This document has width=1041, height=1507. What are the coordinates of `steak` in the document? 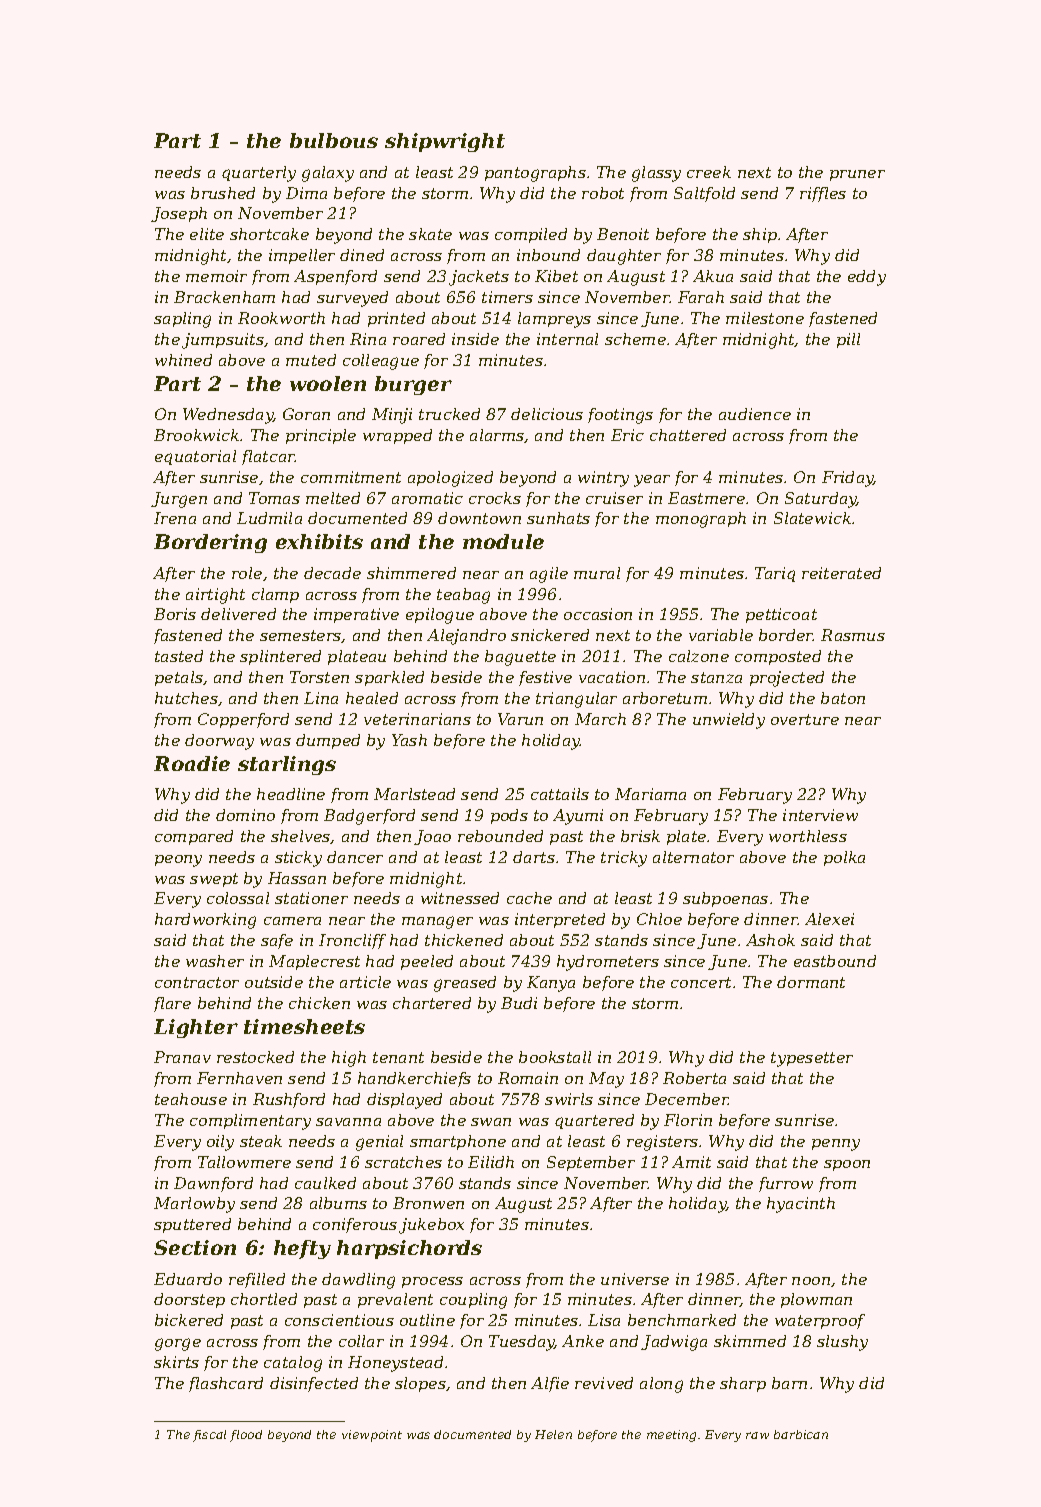 It's located at (261, 1141).
